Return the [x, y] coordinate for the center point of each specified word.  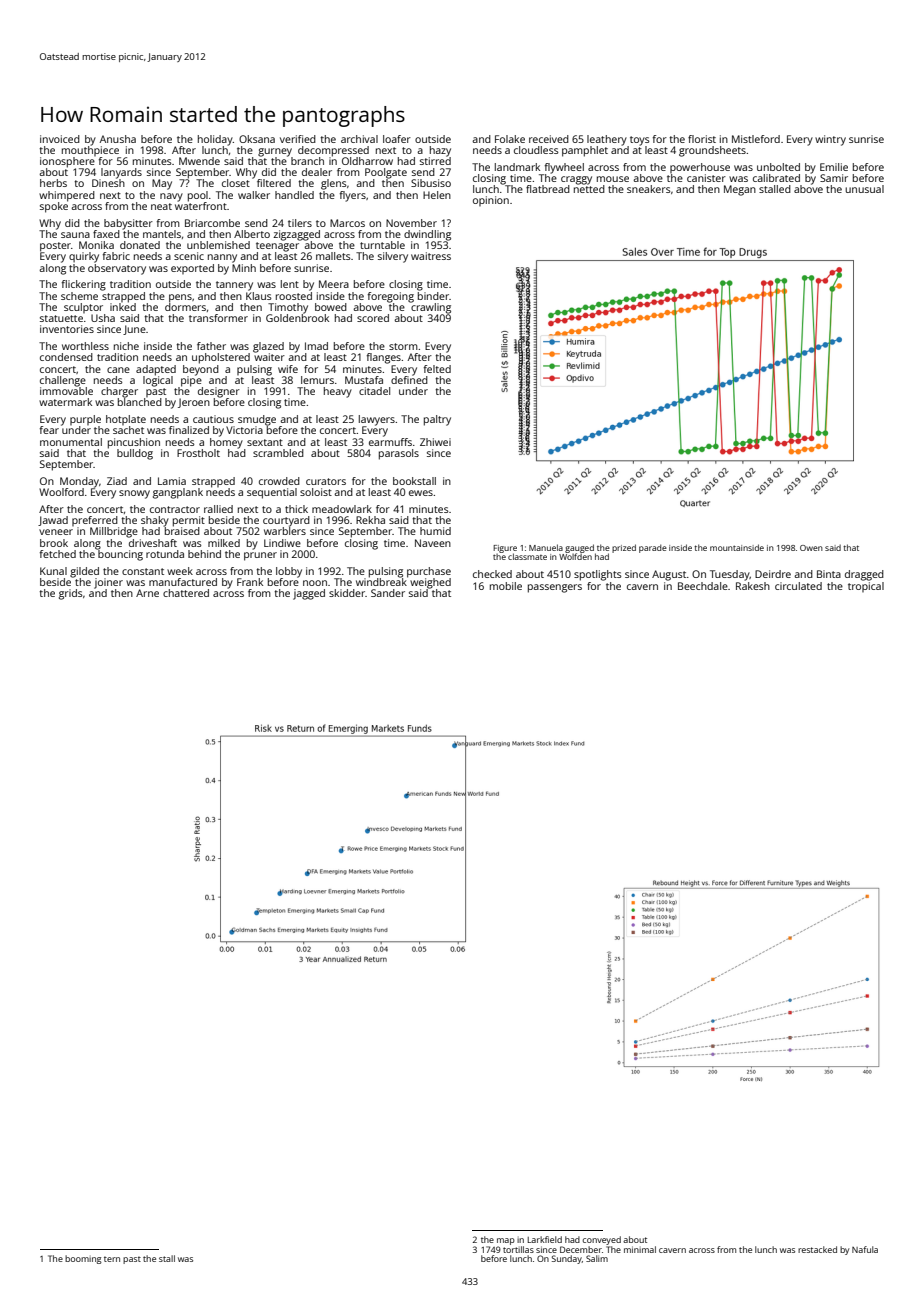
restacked [817, 1249]
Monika [96, 245]
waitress [431, 256]
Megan [740, 190]
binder [433, 296]
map [506, 1241]
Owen [811, 548]
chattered [186, 593]
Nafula [865, 1249]
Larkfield [545, 1239]
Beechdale [703, 586]
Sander [388, 593]
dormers [185, 307]
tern [112, 1259]
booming [83, 1259]
